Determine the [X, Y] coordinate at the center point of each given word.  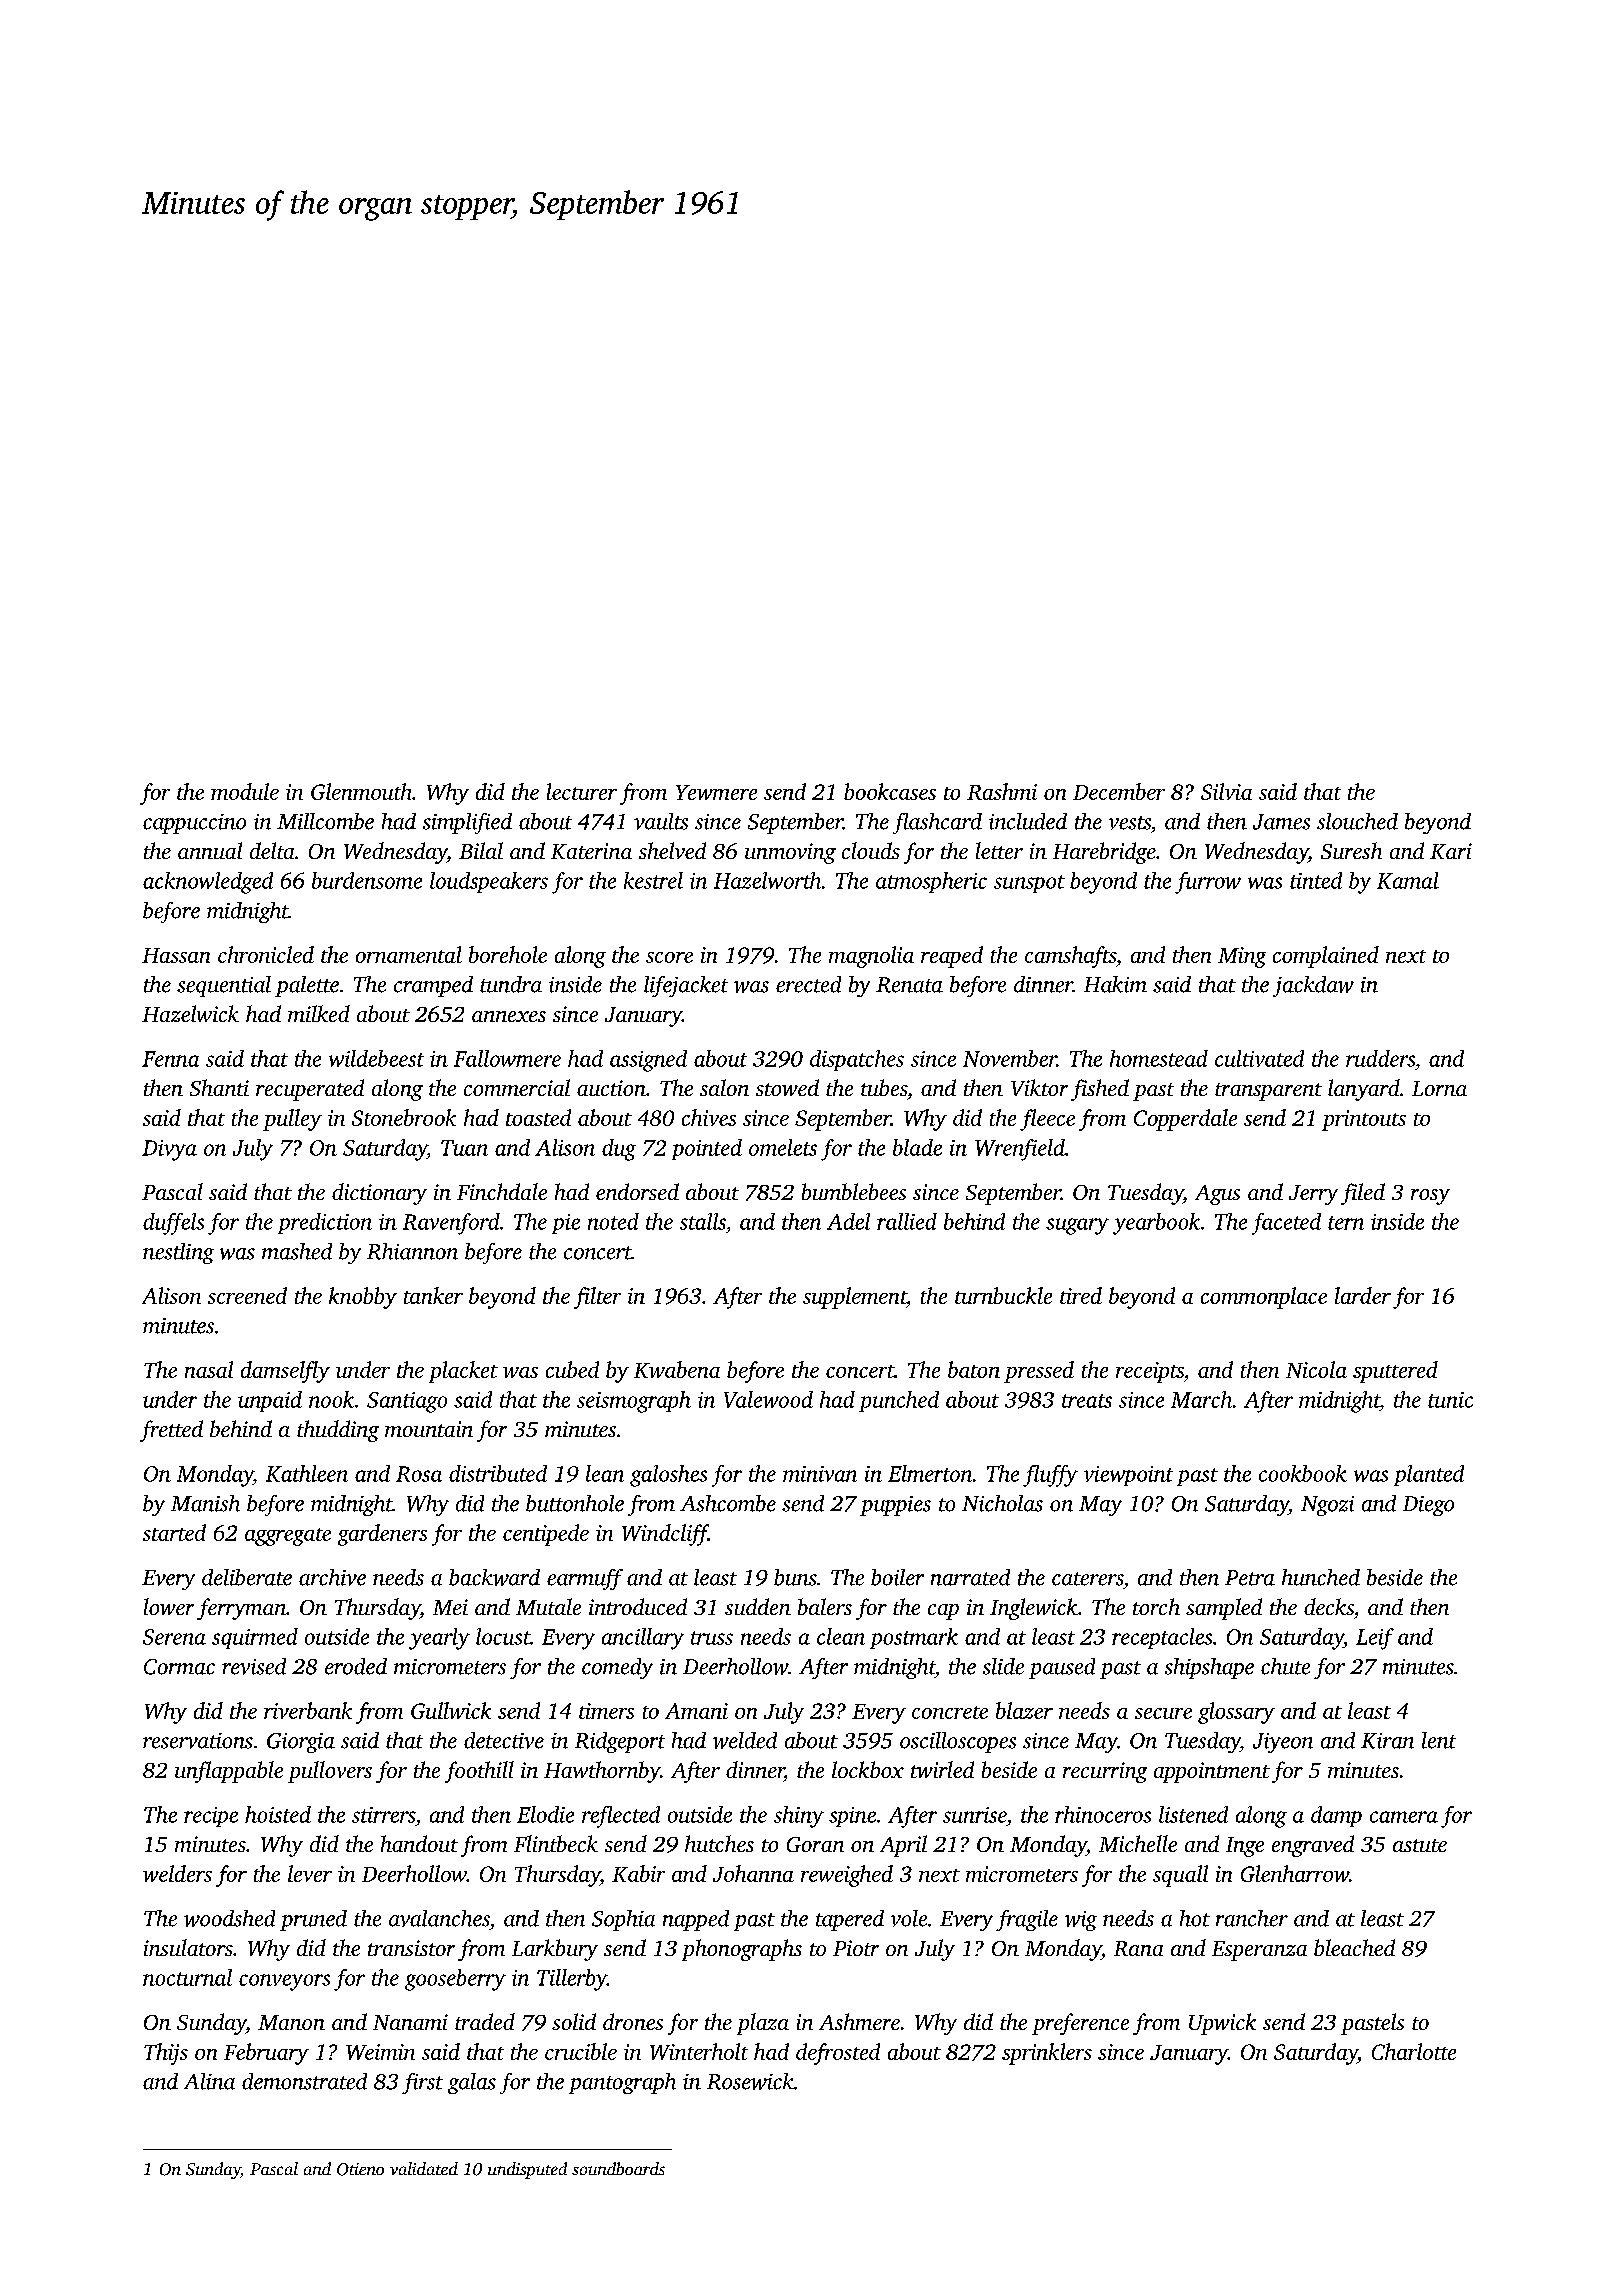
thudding [338, 1431]
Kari [1451, 851]
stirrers [383, 1815]
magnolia [871, 957]
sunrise [975, 1815]
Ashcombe [728, 1503]
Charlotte [1414, 2051]
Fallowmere [507, 1058]
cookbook [1303, 1473]
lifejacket [686, 986]
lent [1439, 1740]
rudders [1380, 1058]
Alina [209, 2081]
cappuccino [194, 824]
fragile [1027, 1920]
